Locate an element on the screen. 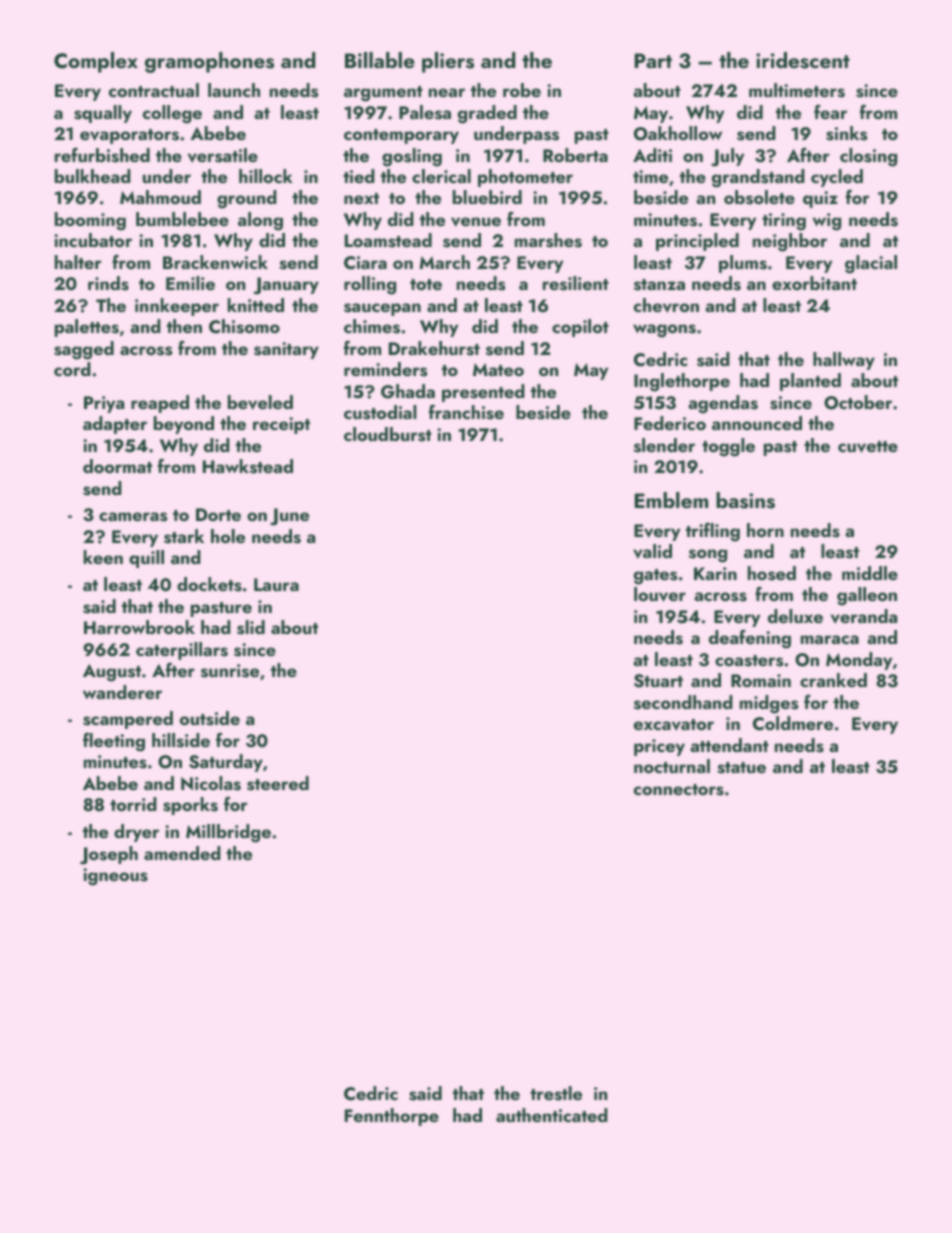  statue is located at coordinates (741, 768).
